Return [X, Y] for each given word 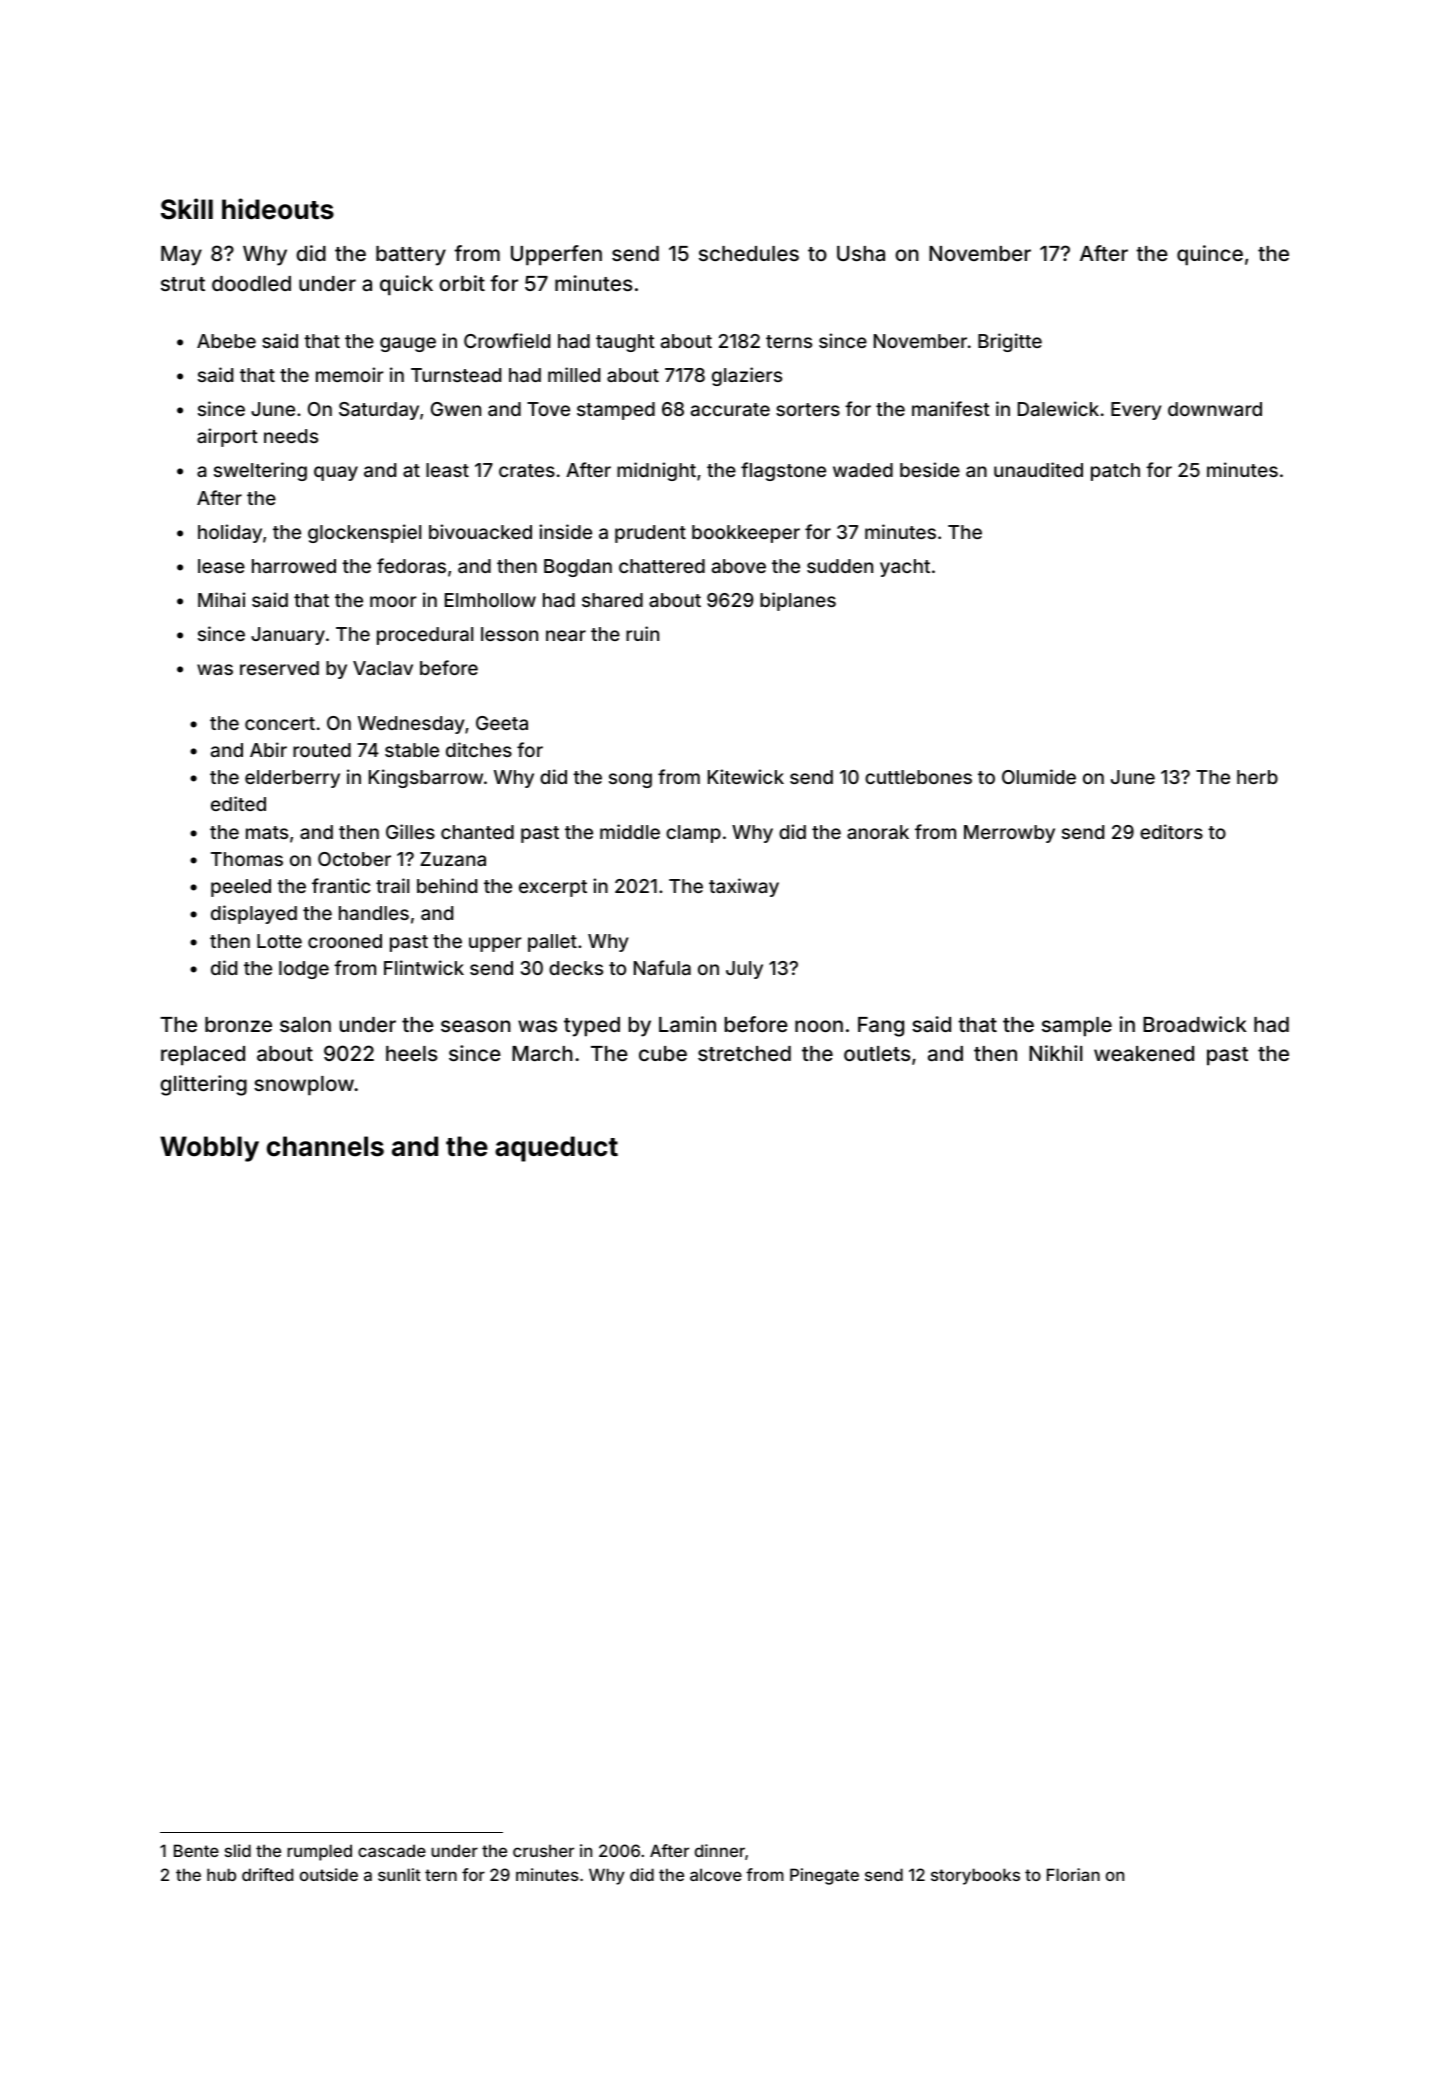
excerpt [553, 888]
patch [1115, 472]
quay [336, 473]
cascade [392, 1850]
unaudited [1038, 469]
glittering [203, 1085]
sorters [808, 409]
